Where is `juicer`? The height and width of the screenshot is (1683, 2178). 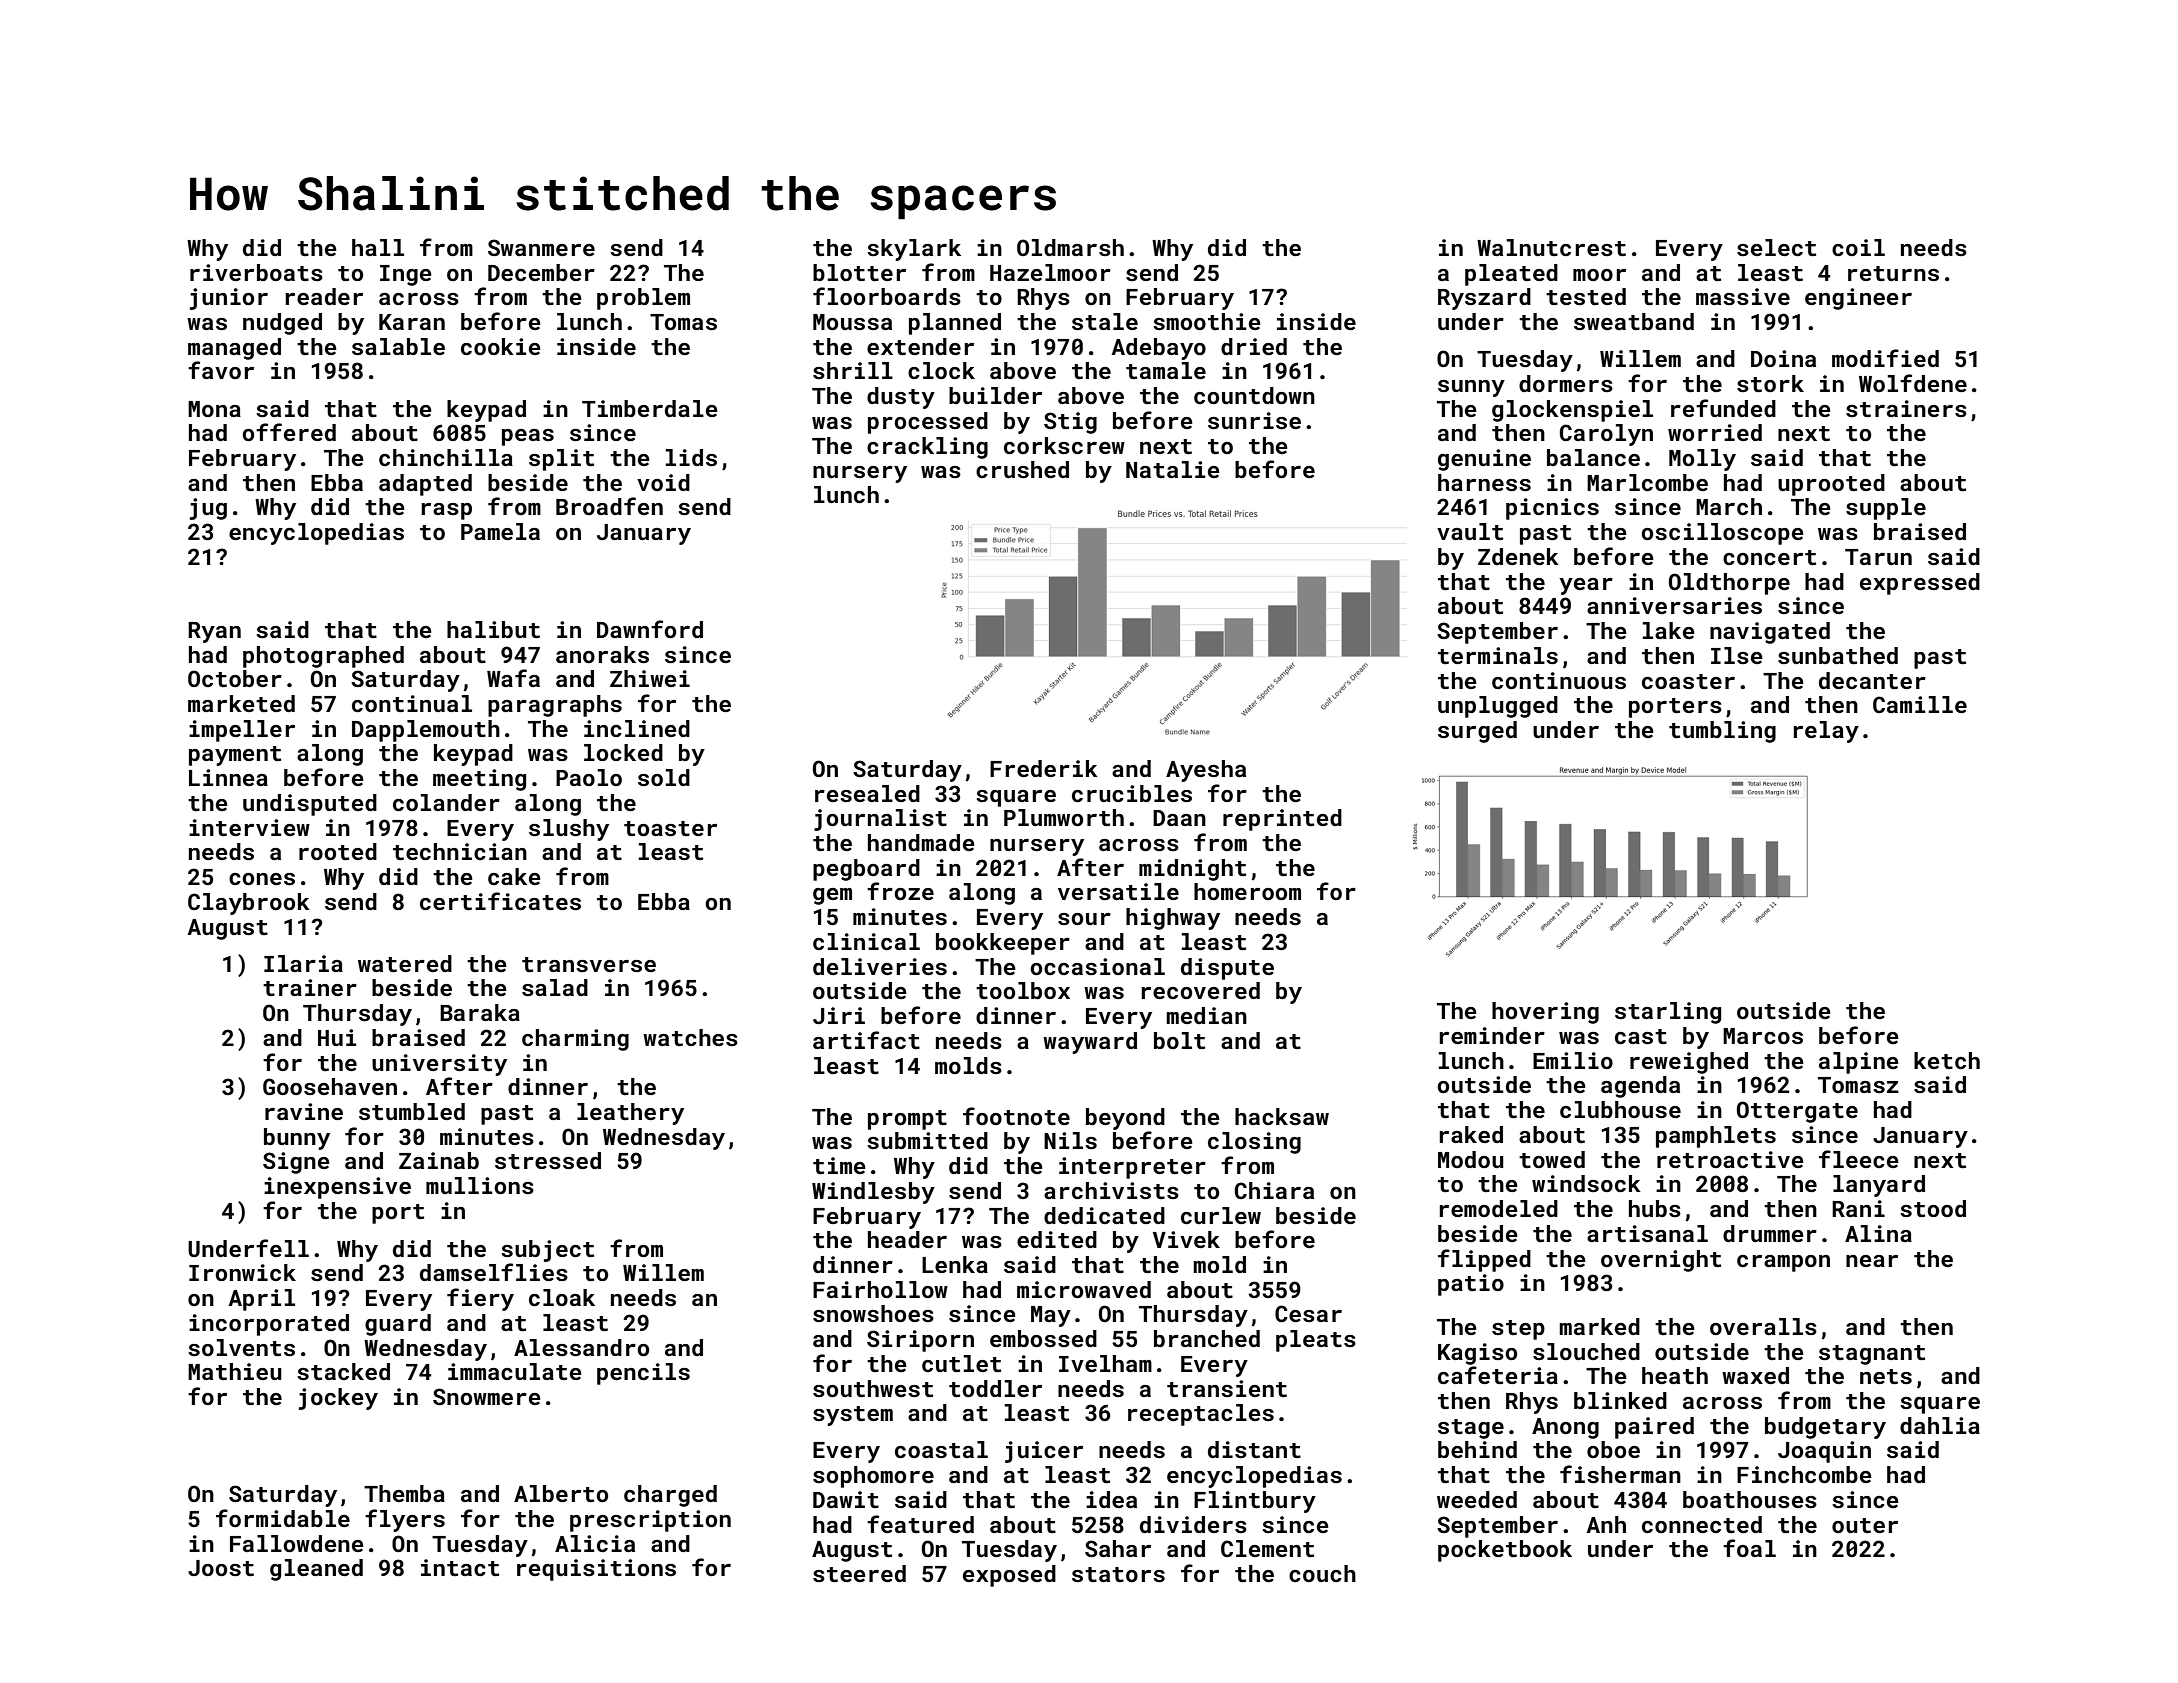
juicer is located at coordinates (1044, 1452).
